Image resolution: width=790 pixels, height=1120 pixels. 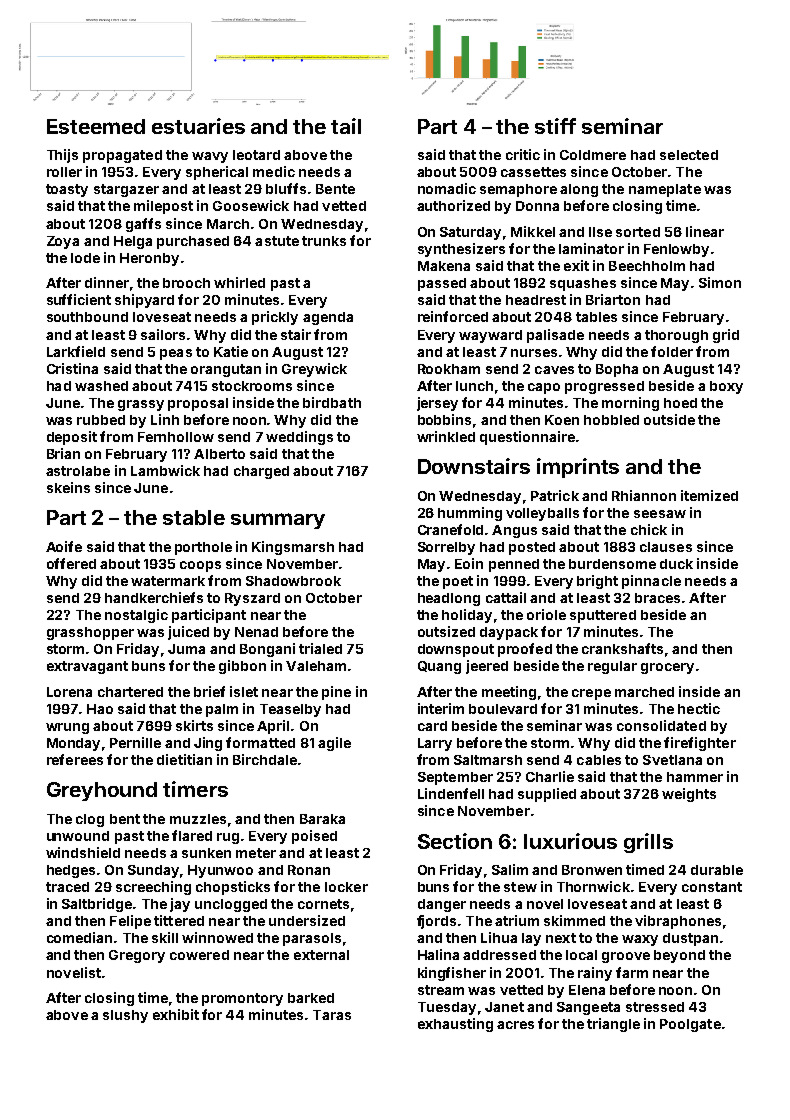 I want to click on Taras, so click(x=332, y=1015).
